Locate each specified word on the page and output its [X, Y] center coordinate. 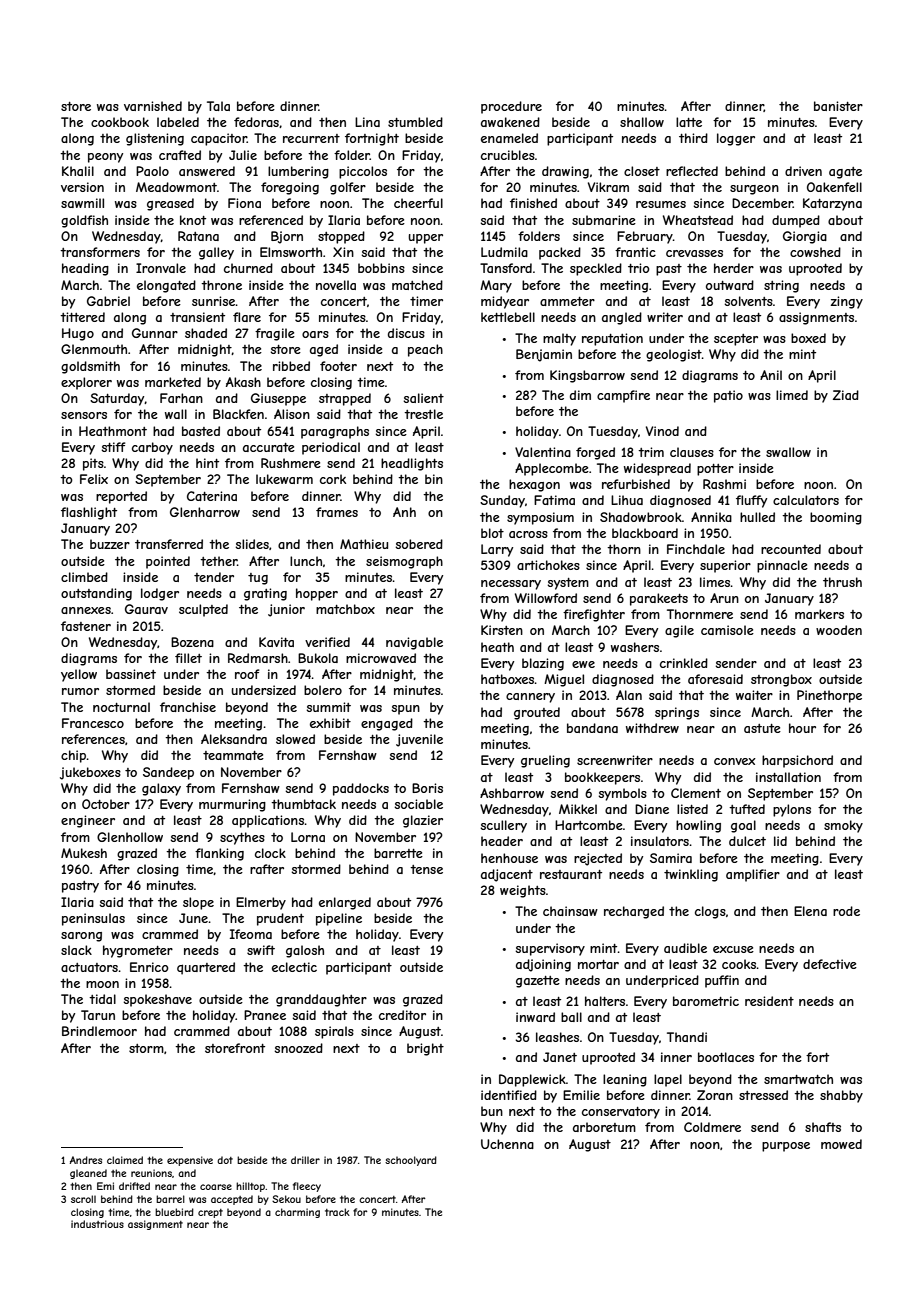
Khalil [78, 171]
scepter [736, 340]
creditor [402, 1015]
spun [405, 710]
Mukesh [84, 853]
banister [838, 106]
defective [830, 964]
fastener [86, 626]
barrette [398, 853]
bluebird [174, 1212]
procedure [511, 107]
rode [846, 911]
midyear [505, 302]
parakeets [659, 599]
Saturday [117, 399]
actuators [89, 967]
